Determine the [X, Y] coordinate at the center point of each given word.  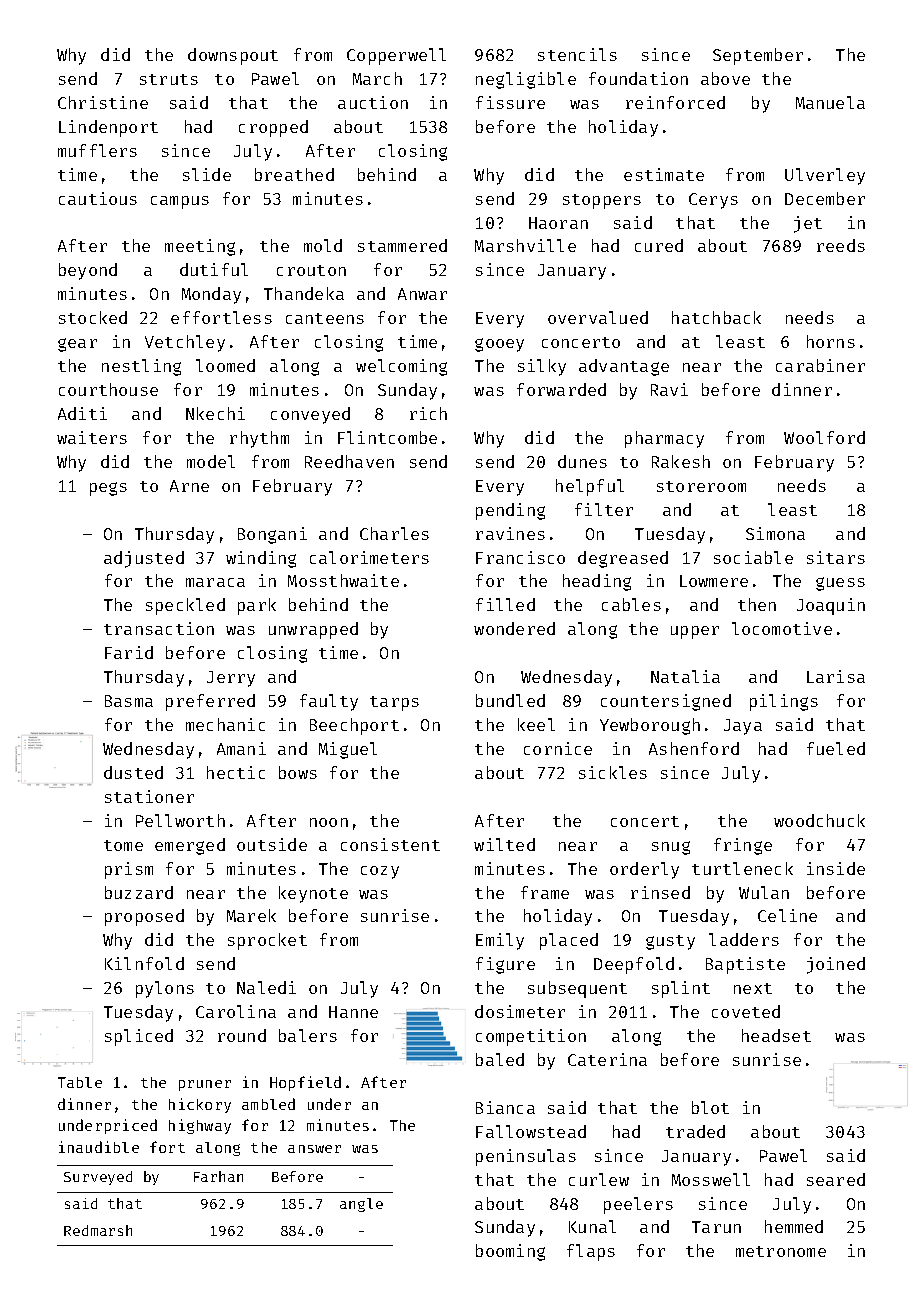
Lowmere [714, 581]
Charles [394, 533]
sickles [613, 772]
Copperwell [396, 56]
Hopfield [305, 1083]
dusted [133, 772]
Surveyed [98, 1178]
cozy [380, 872]
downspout [233, 56]
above [725, 78]
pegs [108, 489]
